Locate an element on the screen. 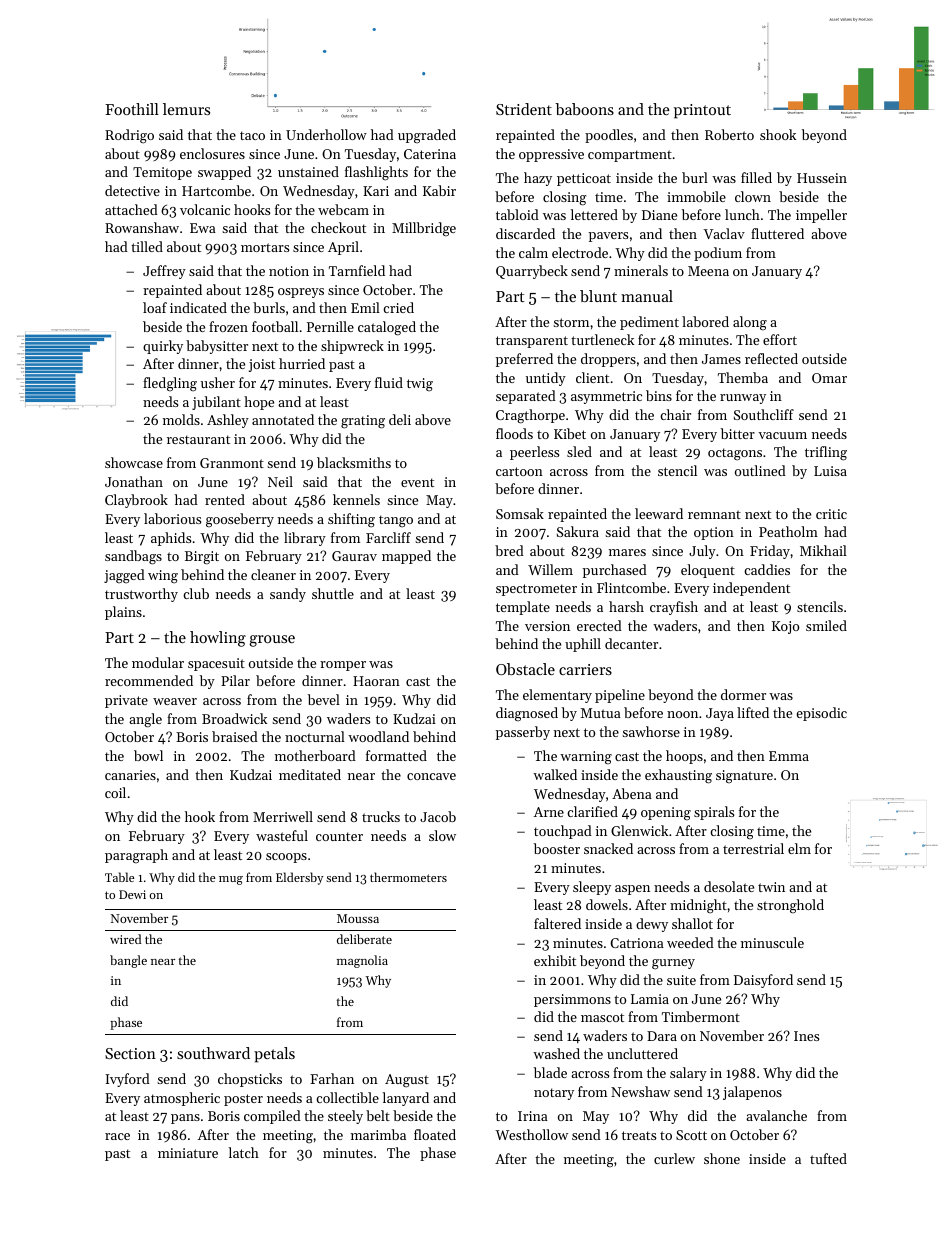 Image resolution: width=952 pixels, height=1233 pixels. southward is located at coordinates (213, 1053).
